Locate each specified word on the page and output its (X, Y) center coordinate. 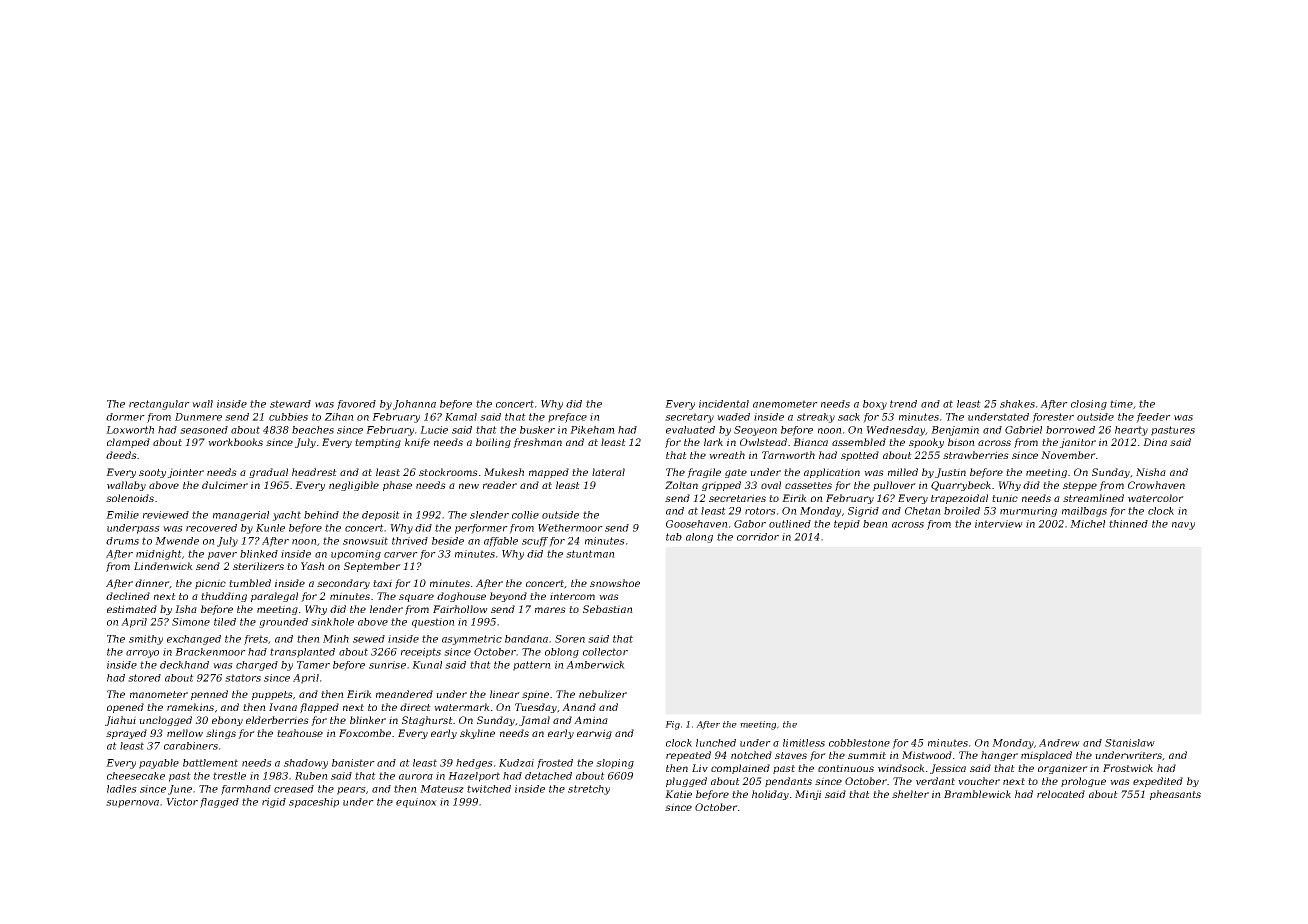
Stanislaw (1130, 743)
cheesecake (136, 776)
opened (125, 708)
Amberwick (595, 665)
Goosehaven (697, 524)
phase (397, 486)
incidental (724, 404)
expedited (1158, 782)
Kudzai (516, 763)
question (433, 623)
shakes (1017, 404)
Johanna (414, 405)
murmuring (1028, 512)
